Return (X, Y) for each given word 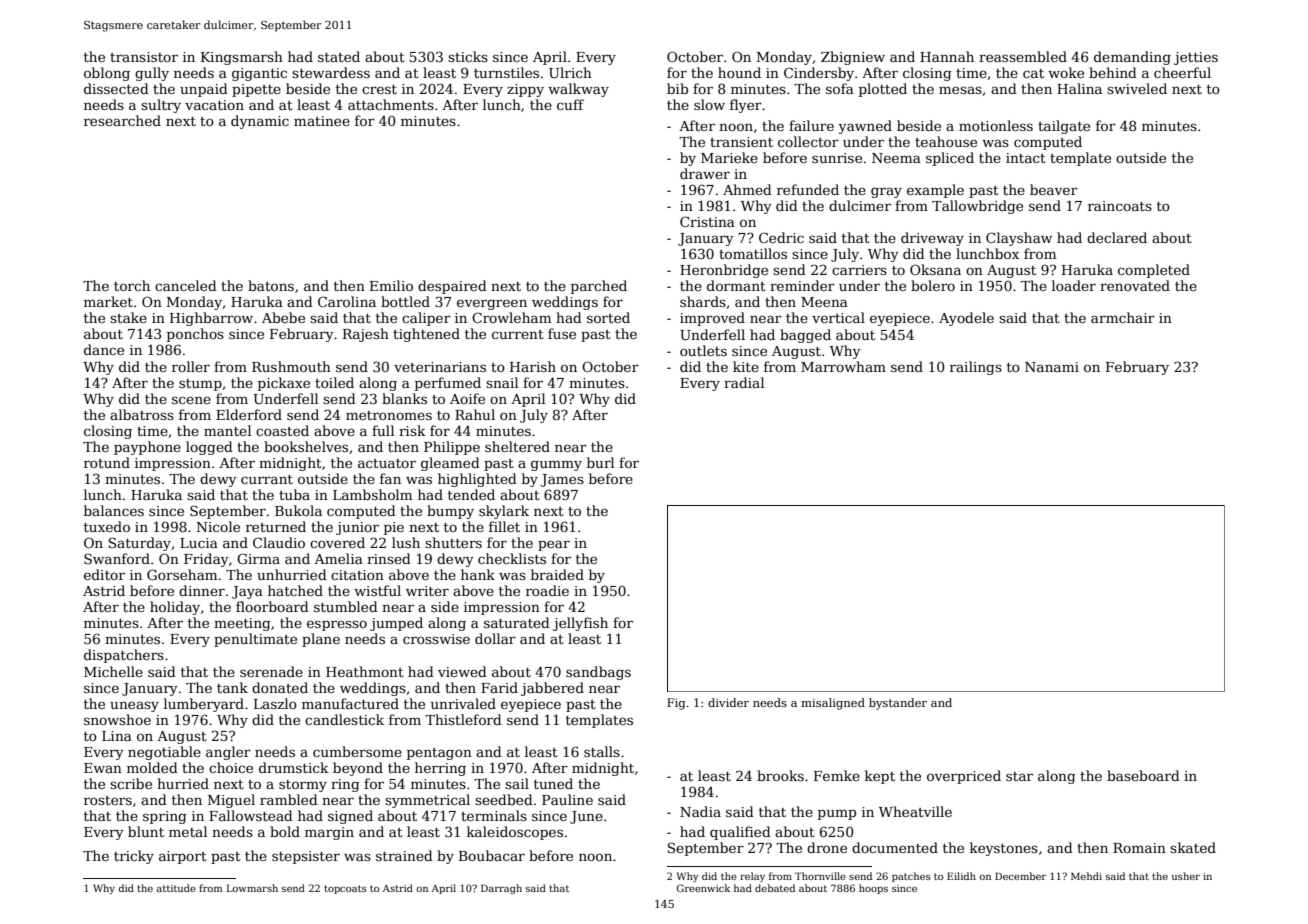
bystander (898, 704)
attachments (391, 104)
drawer (705, 173)
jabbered (552, 689)
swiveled (1137, 88)
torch (132, 285)
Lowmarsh (252, 888)
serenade (271, 671)
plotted (883, 90)
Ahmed (747, 189)
